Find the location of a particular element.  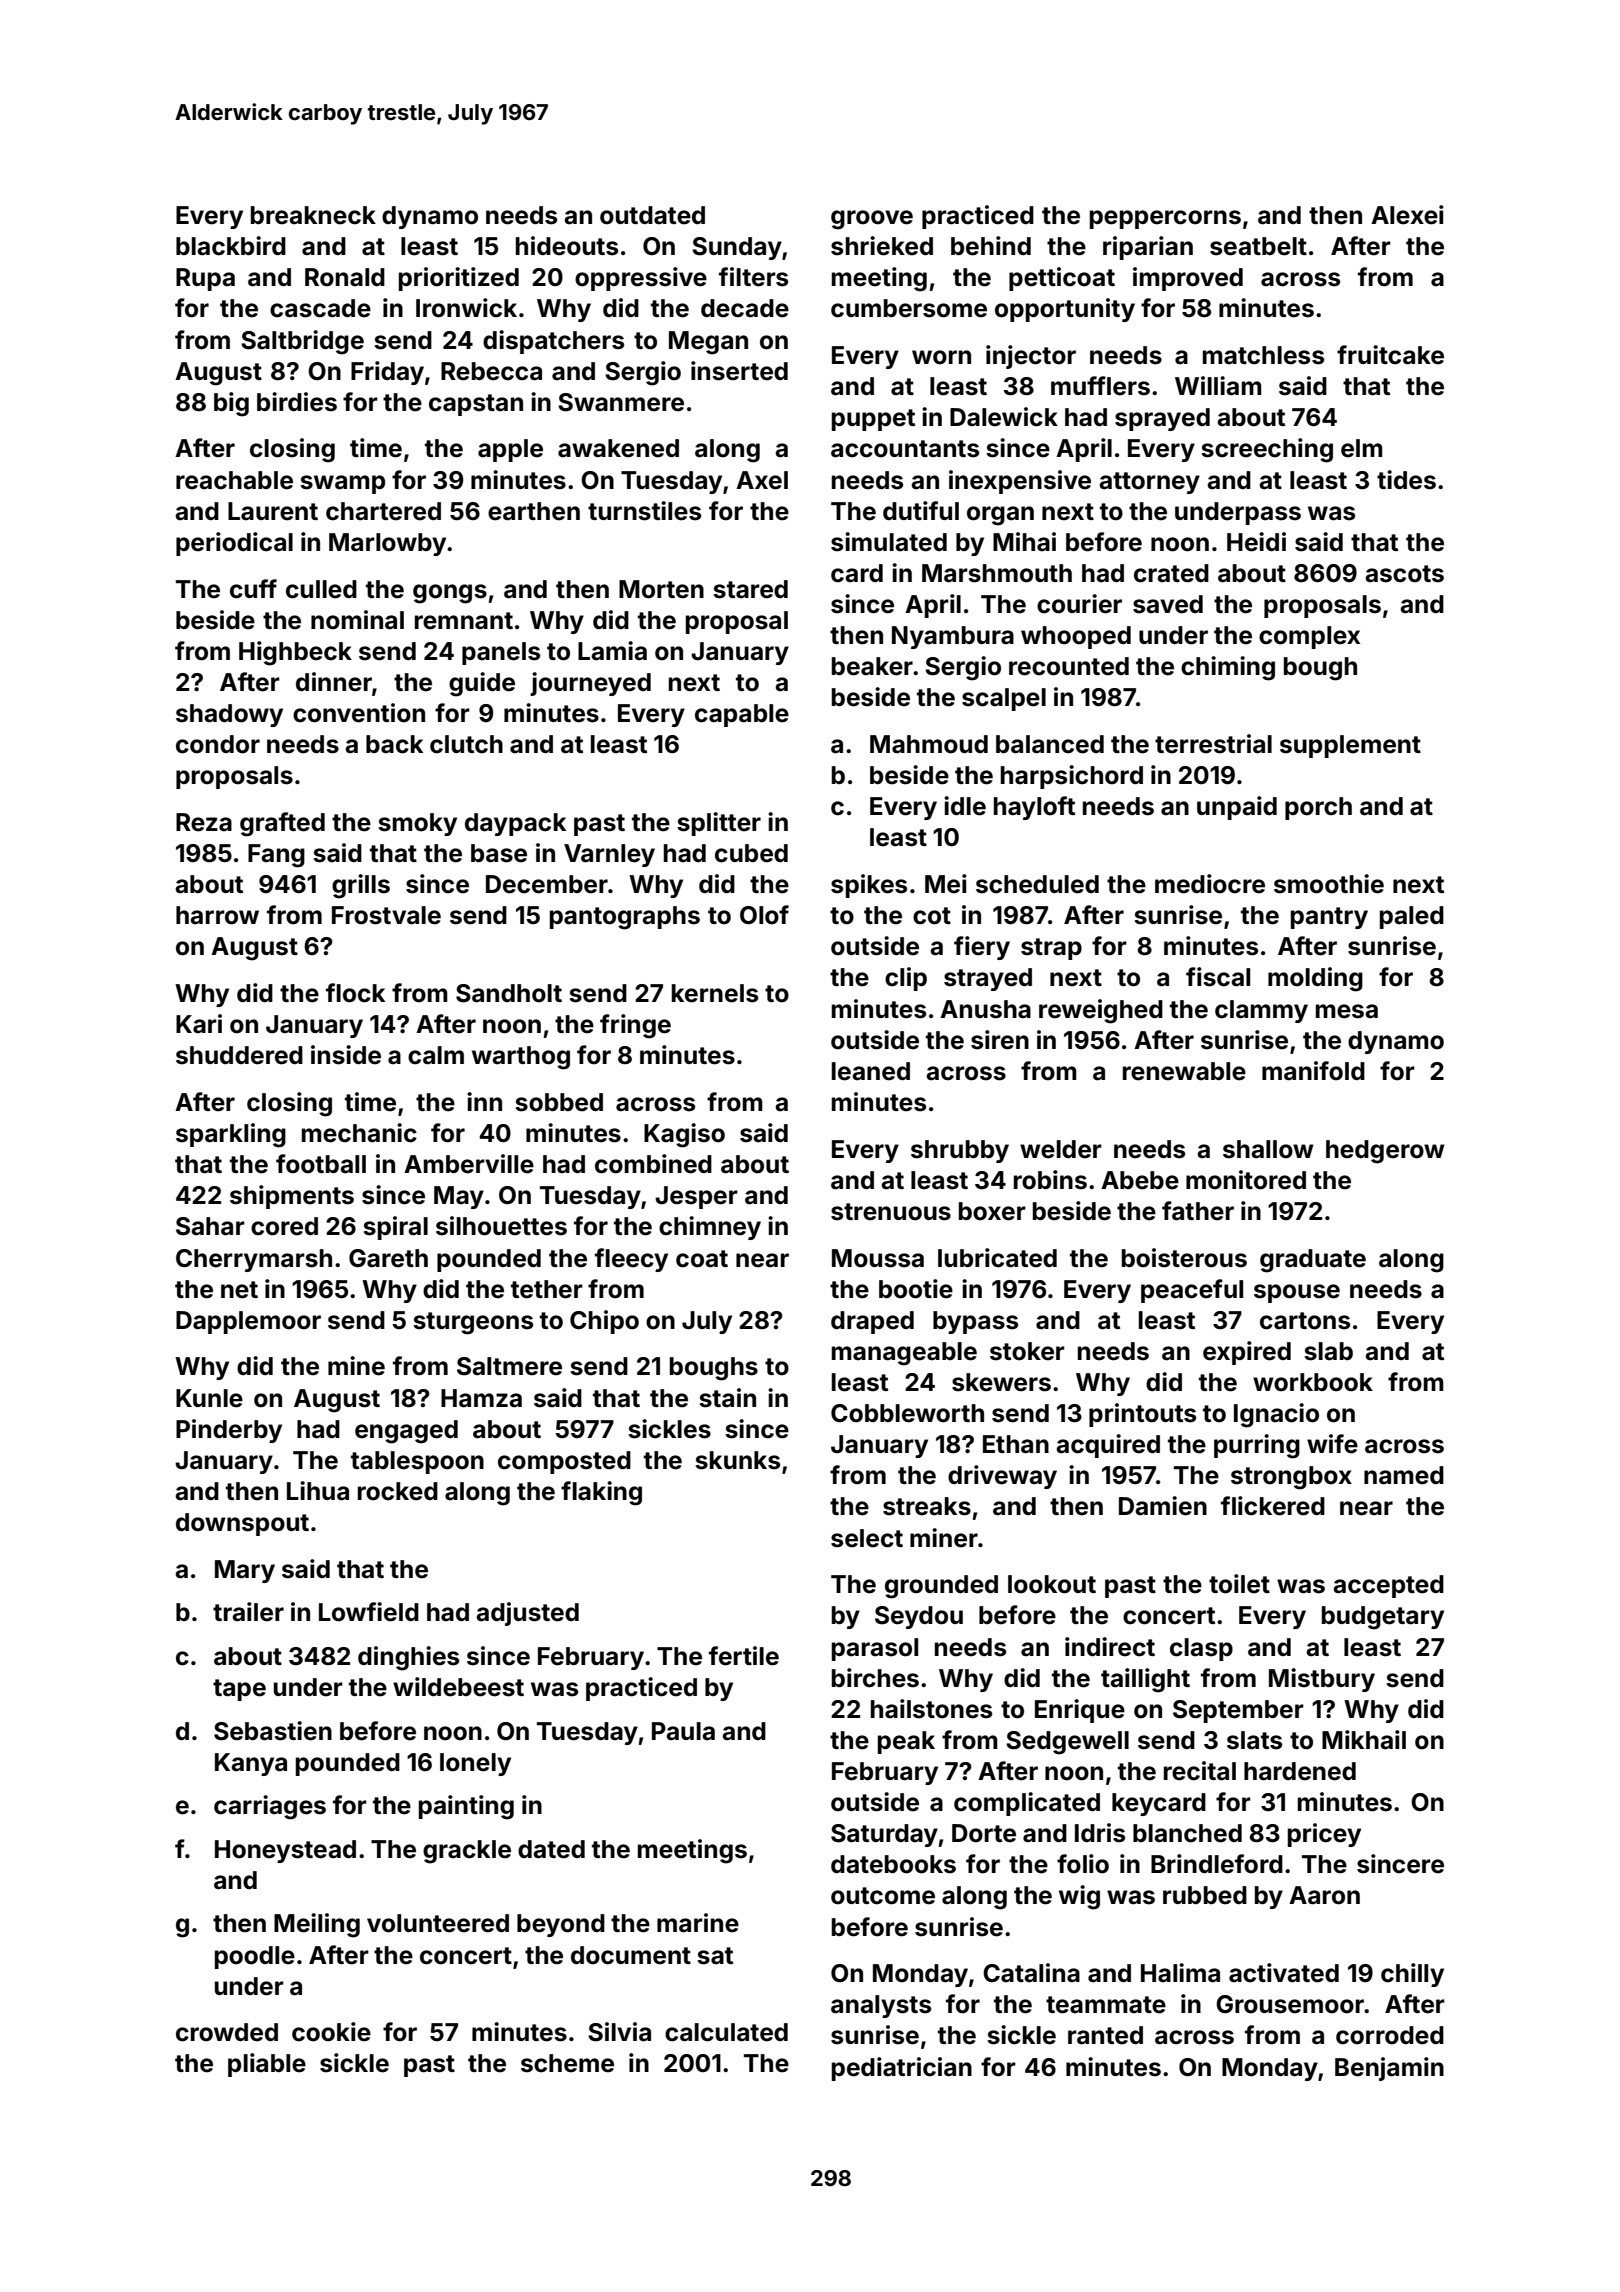

Swanmere is located at coordinates (621, 402).
